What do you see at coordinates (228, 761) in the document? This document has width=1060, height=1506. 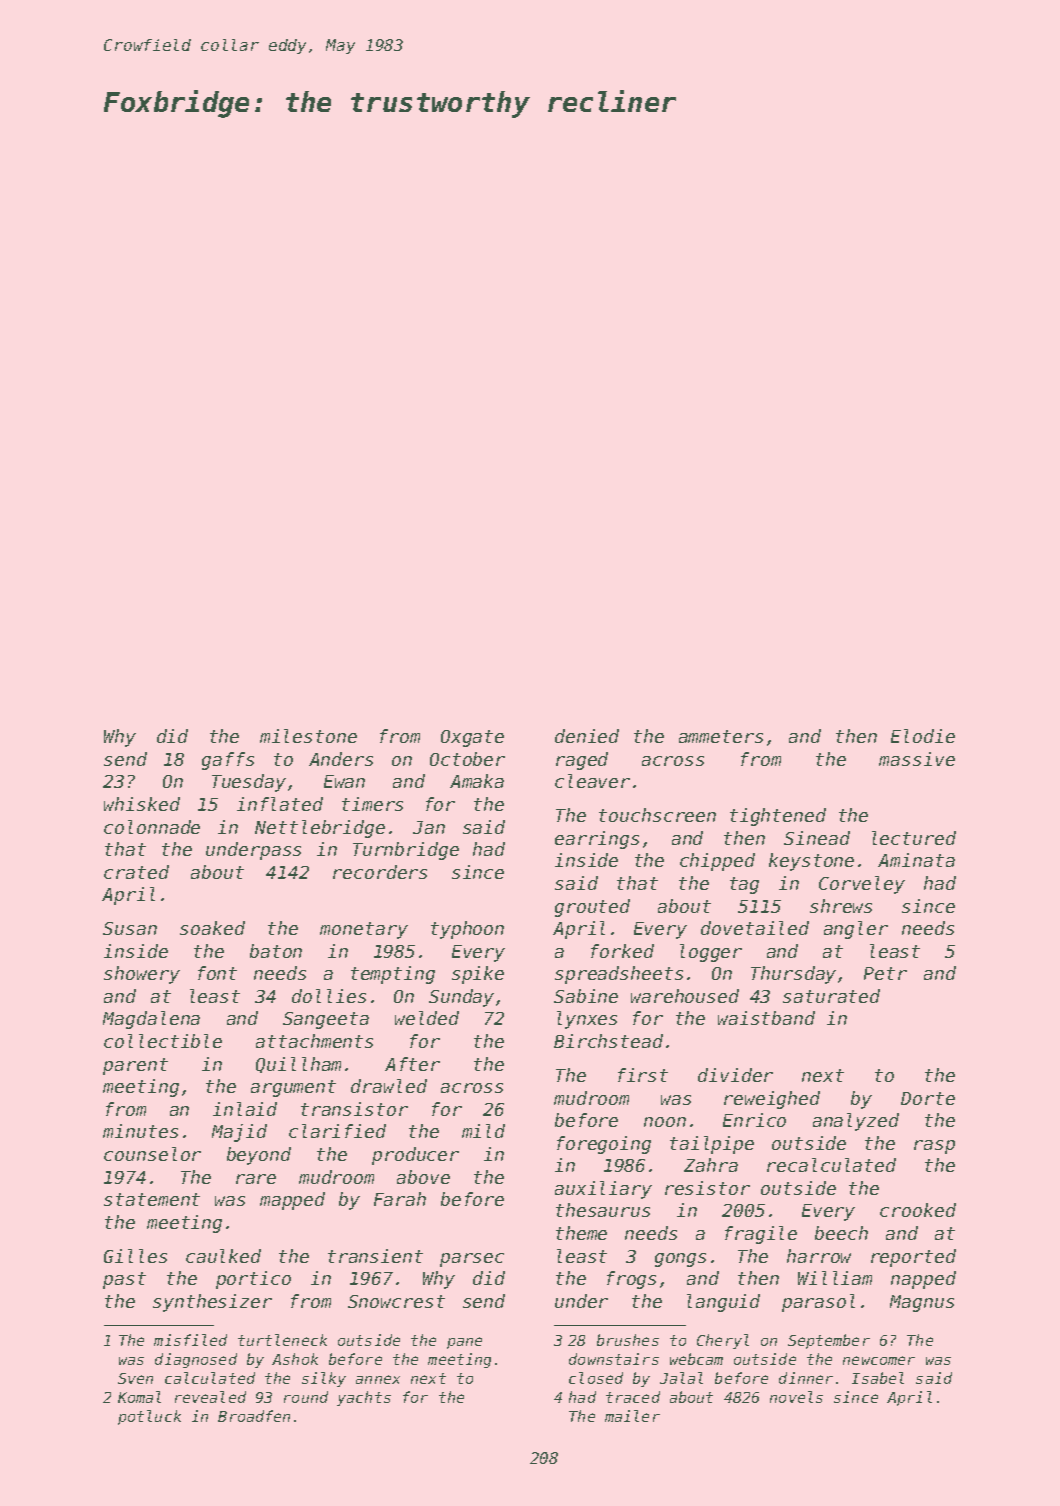 I see `gaffs` at bounding box center [228, 761].
